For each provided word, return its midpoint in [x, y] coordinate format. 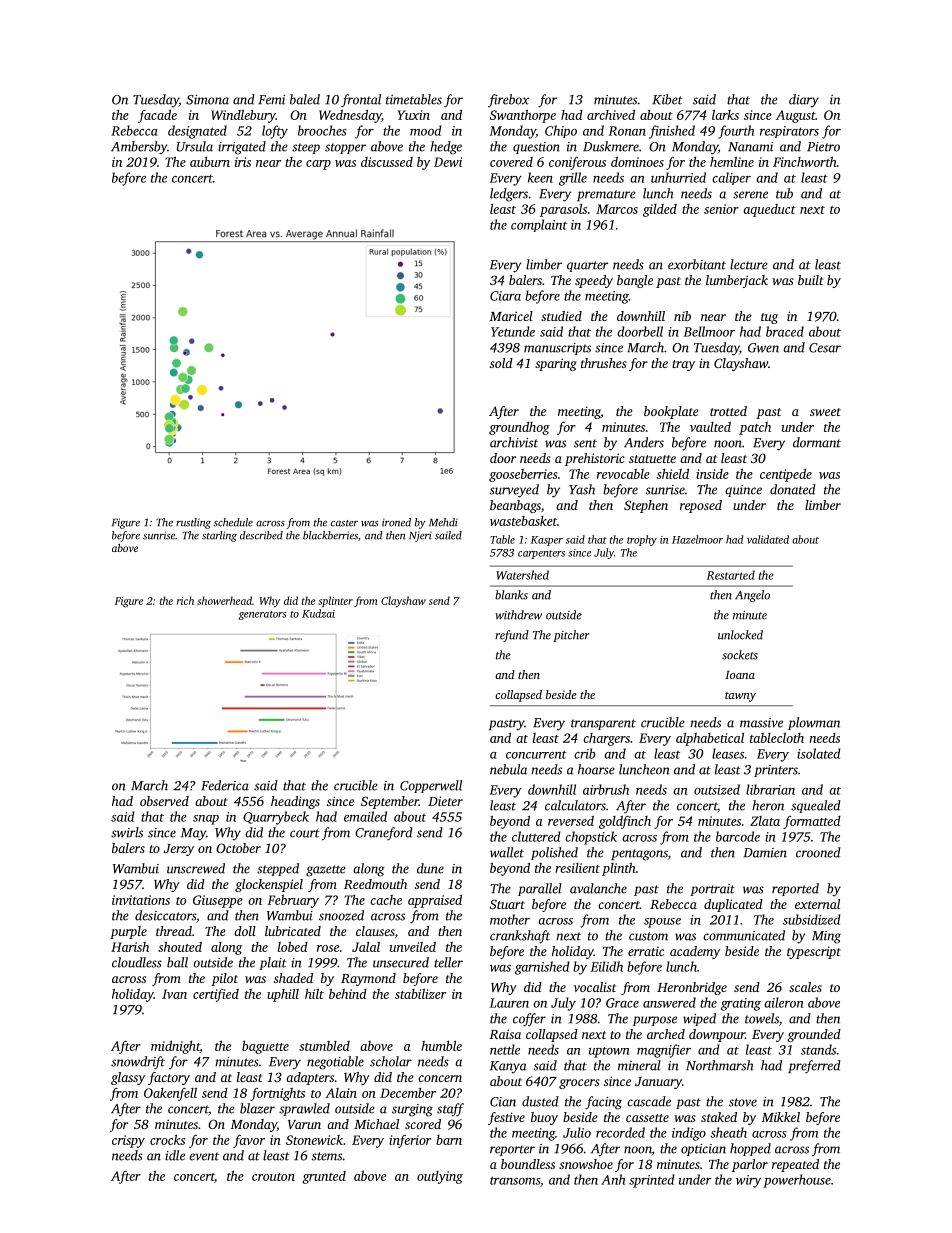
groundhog [519, 428]
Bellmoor [709, 331]
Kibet [667, 99]
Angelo [752, 596]
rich [185, 600]
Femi [272, 100]
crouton [273, 1177]
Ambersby [139, 148]
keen [540, 177]
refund [512, 636]
